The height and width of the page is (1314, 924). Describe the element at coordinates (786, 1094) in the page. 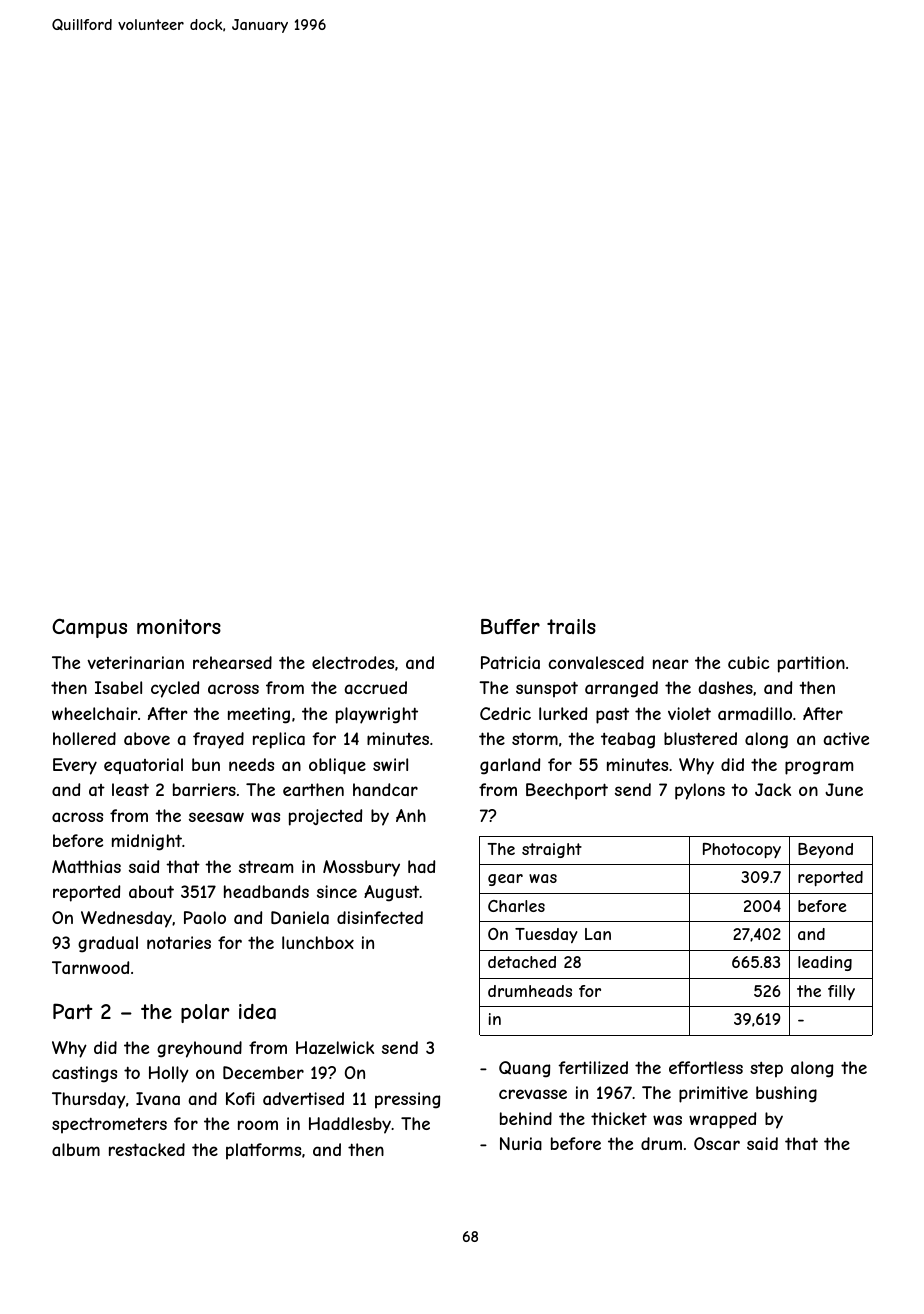

I see `bushing` at that location.
